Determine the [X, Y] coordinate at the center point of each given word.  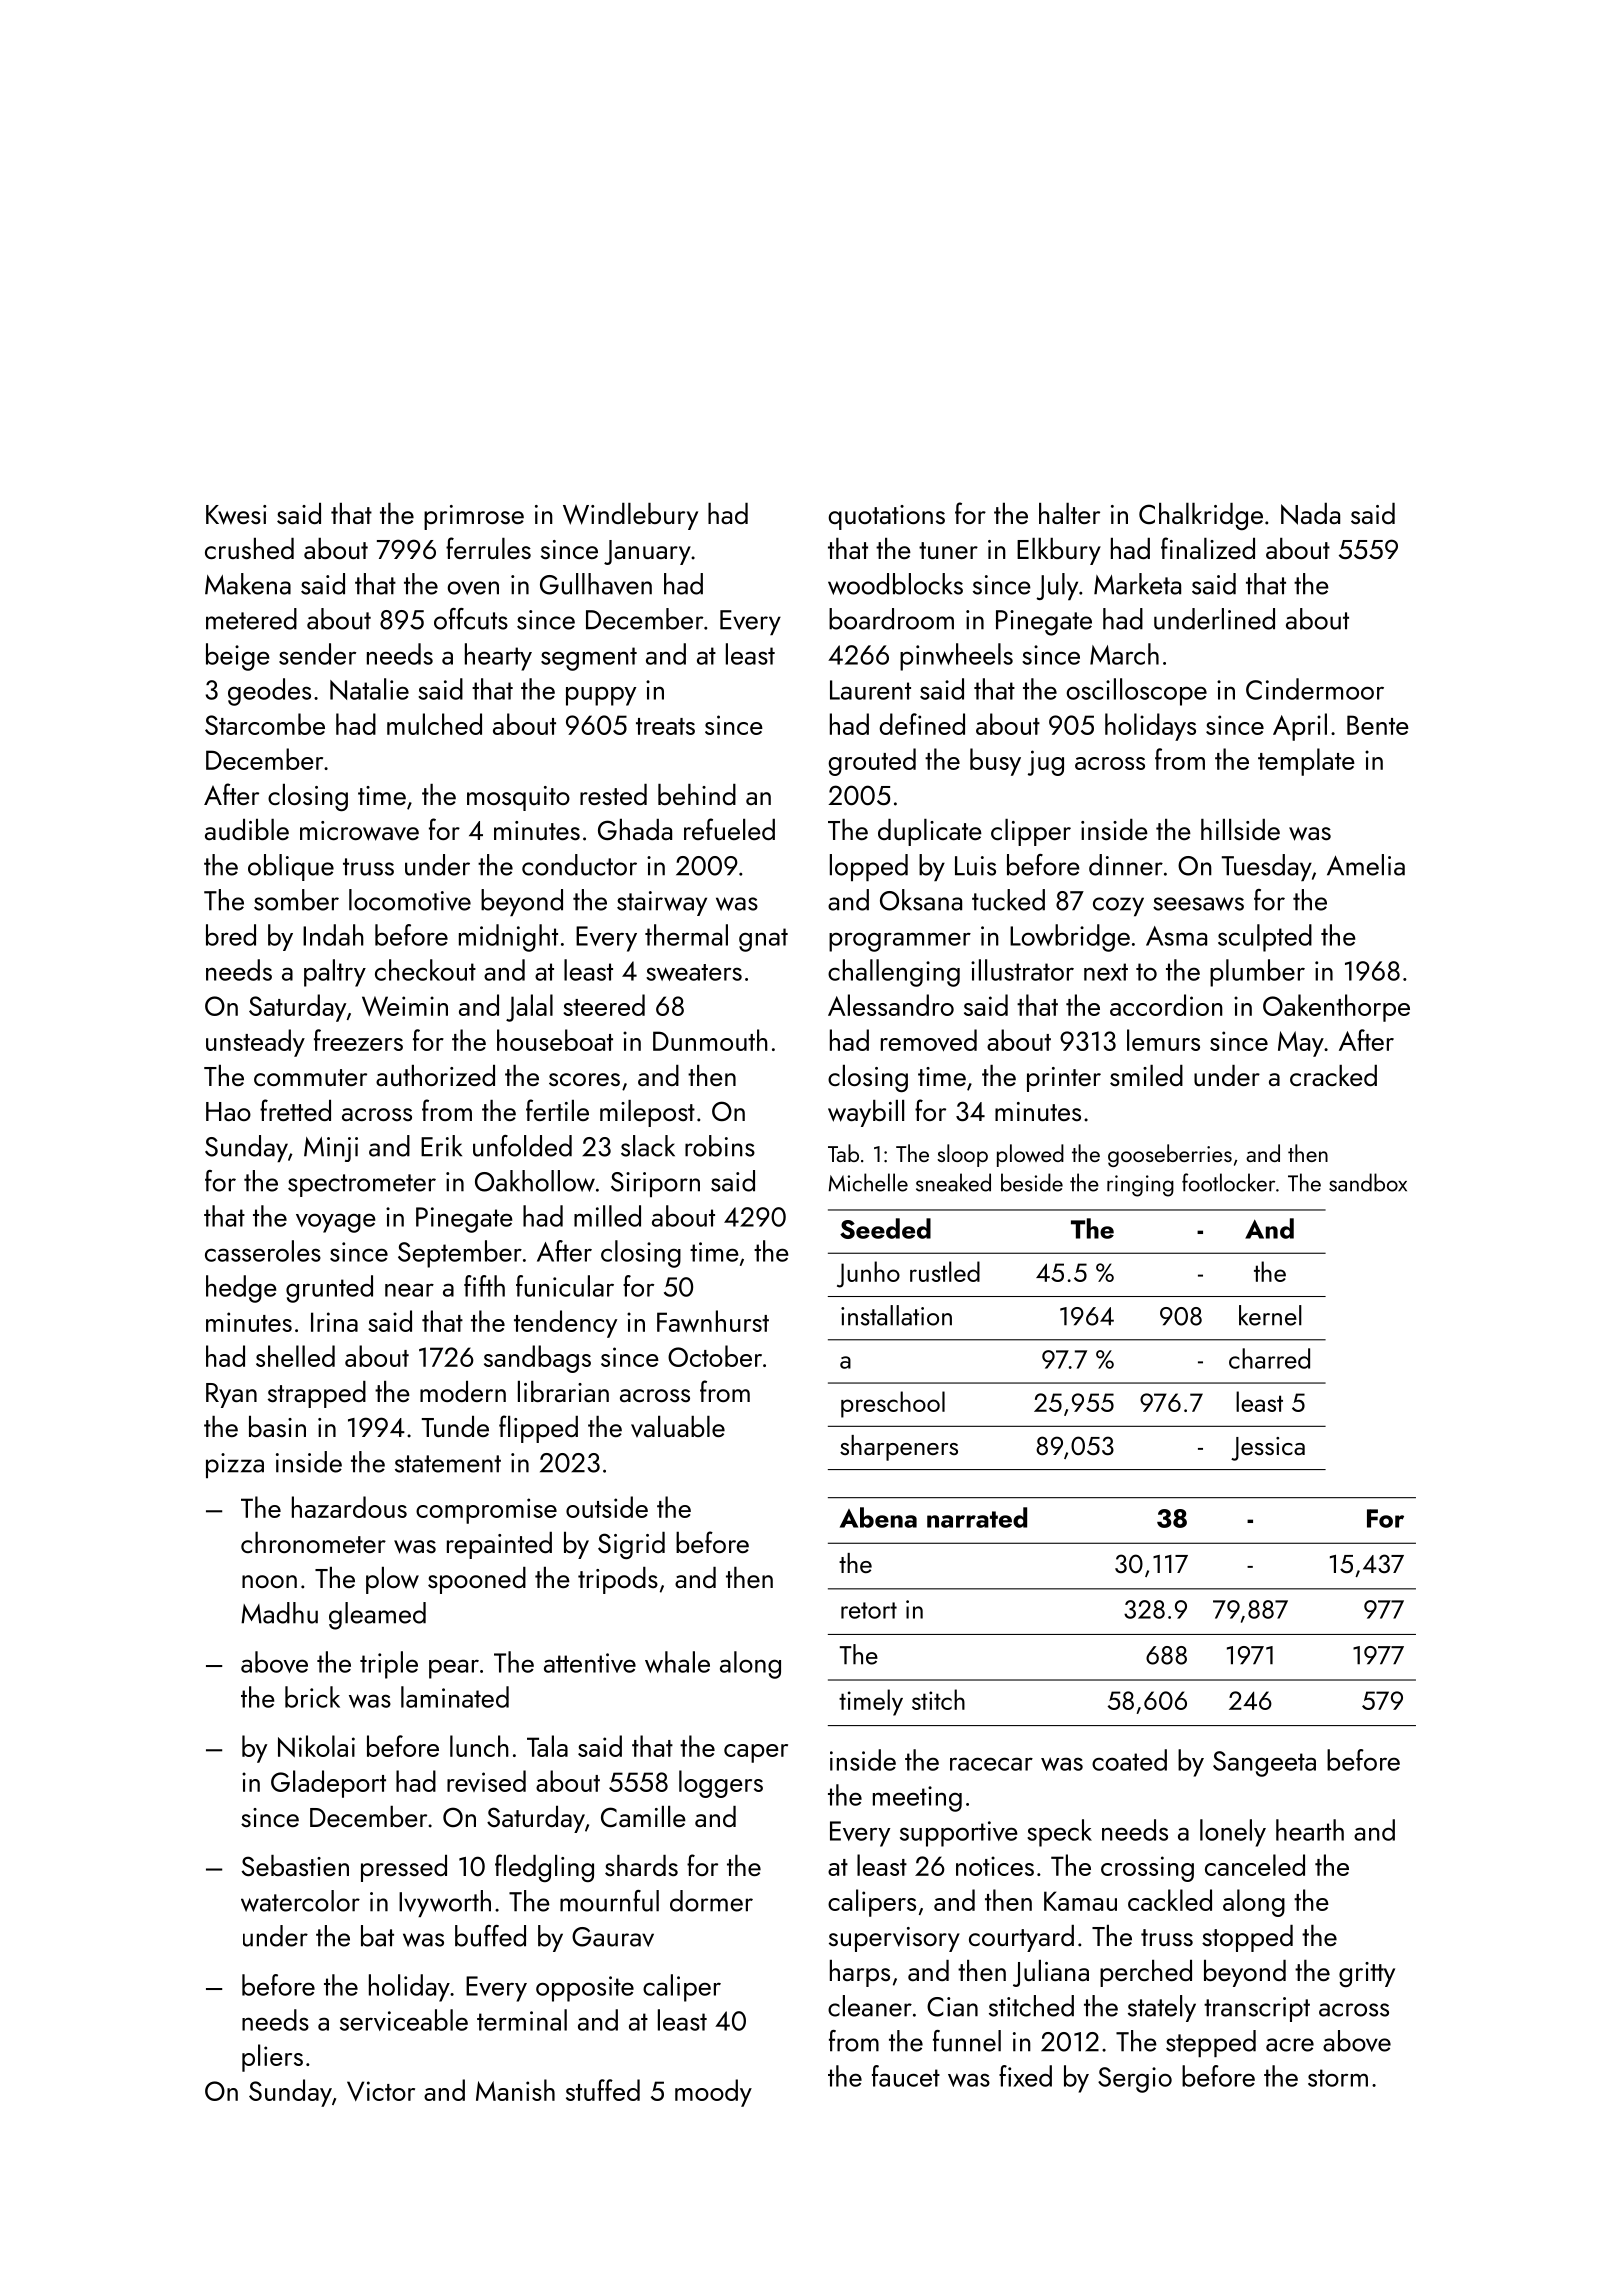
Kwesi [236, 515]
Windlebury [630, 516]
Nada [1310, 514]
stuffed [603, 2090]
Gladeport [328, 1784]
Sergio [1135, 2080]
